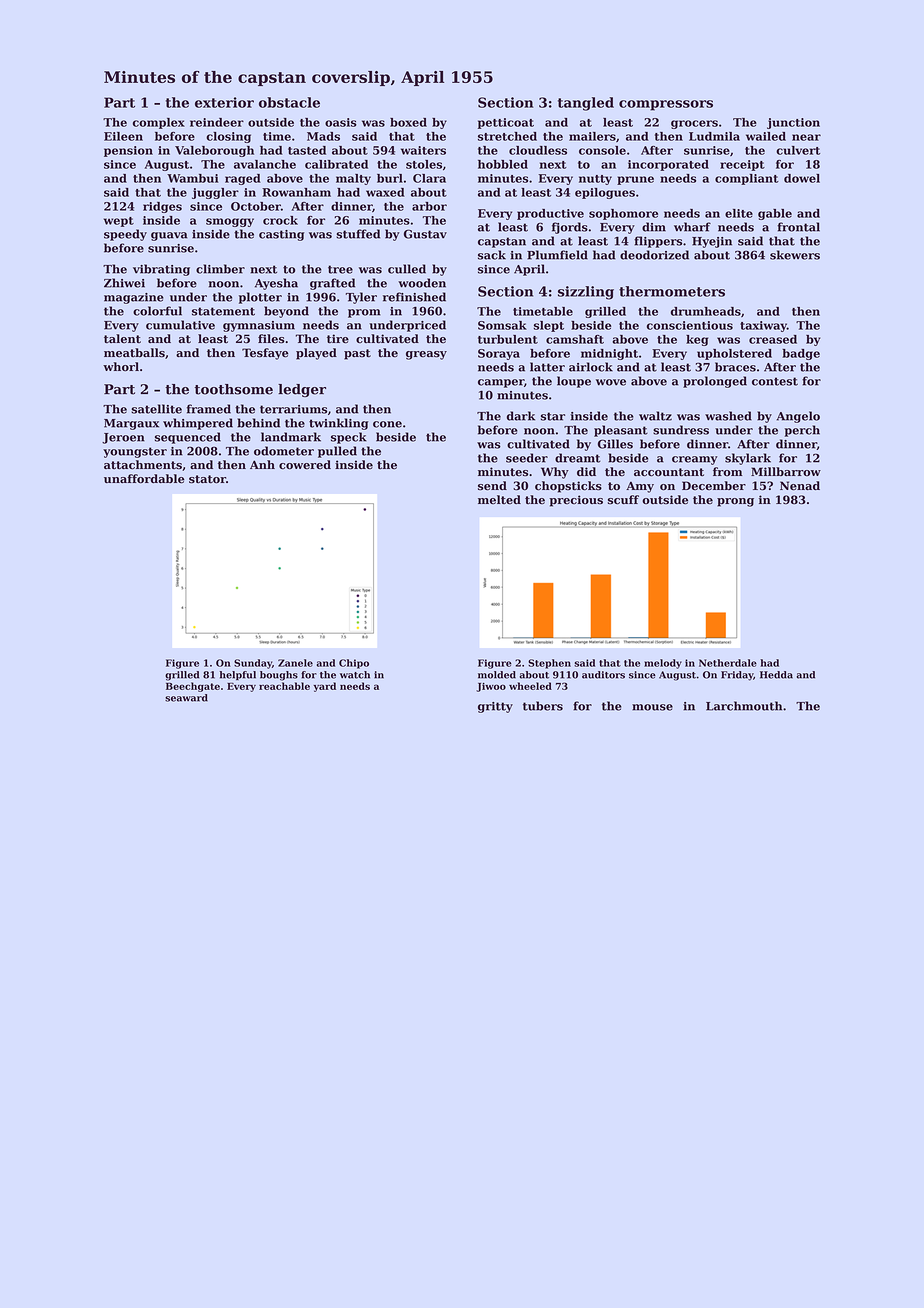 The image size is (924, 1308). I want to click on latter, so click(547, 367).
